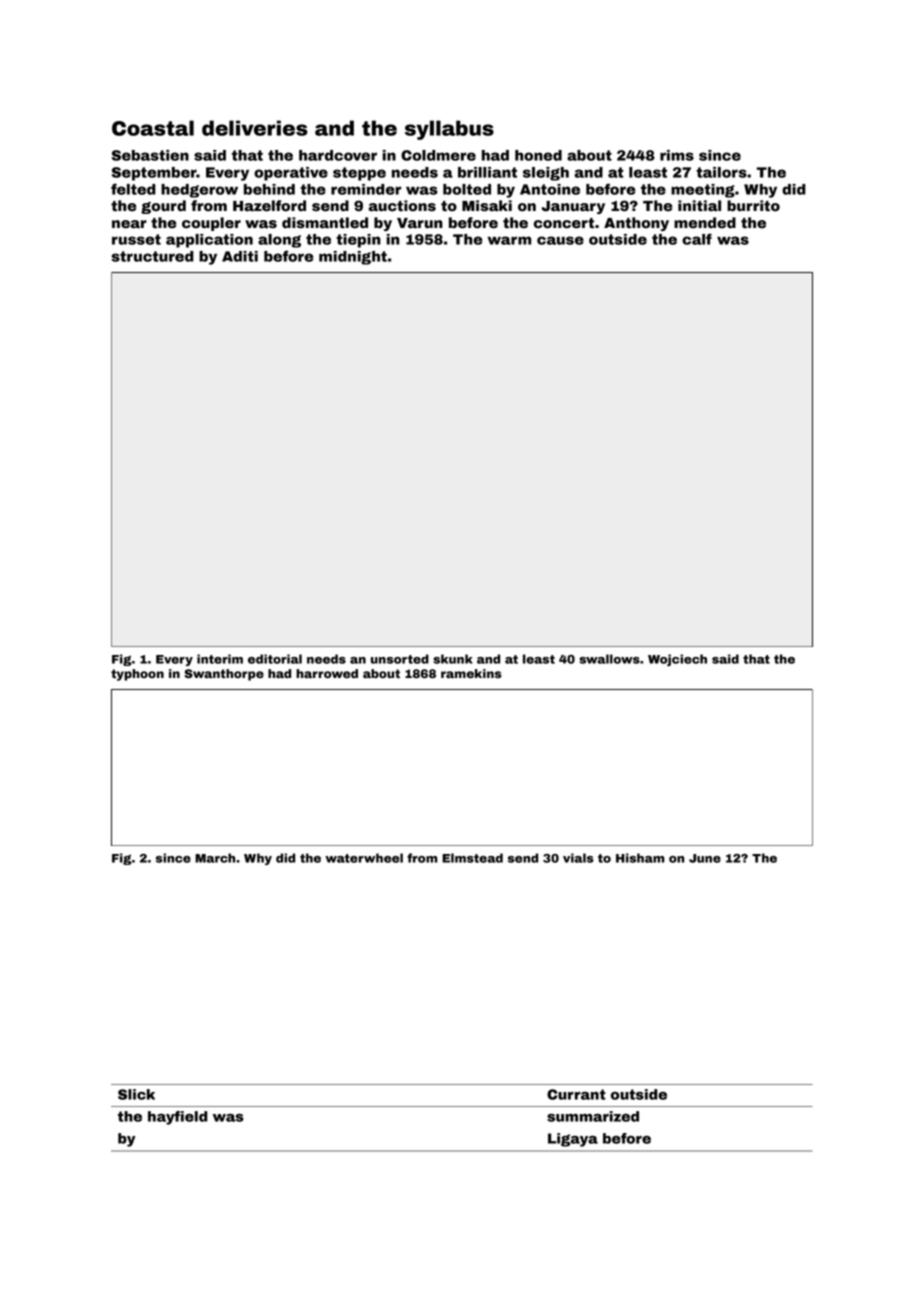  What do you see at coordinates (609, 659) in the screenshot?
I see `swallows` at bounding box center [609, 659].
